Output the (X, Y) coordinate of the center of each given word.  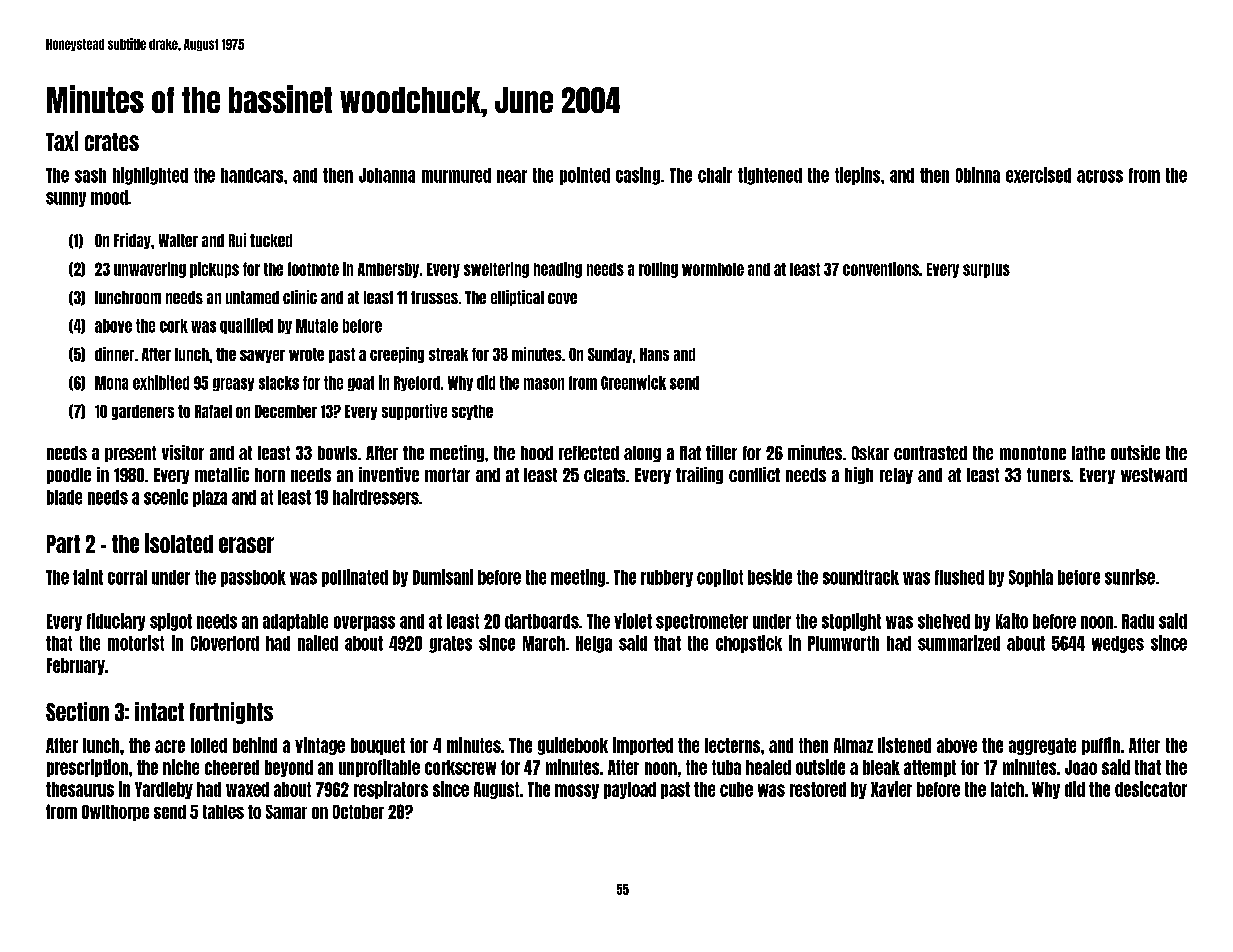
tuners (1048, 475)
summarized (959, 643)
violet (633, 621)
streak (448, 354)
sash (90, 175)
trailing (699, 475)
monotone (1033, 453)
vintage (320, 746)
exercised (1038, 175)
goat (361, 383)
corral (127, 577)
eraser (246, 545)
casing (638, 176)
